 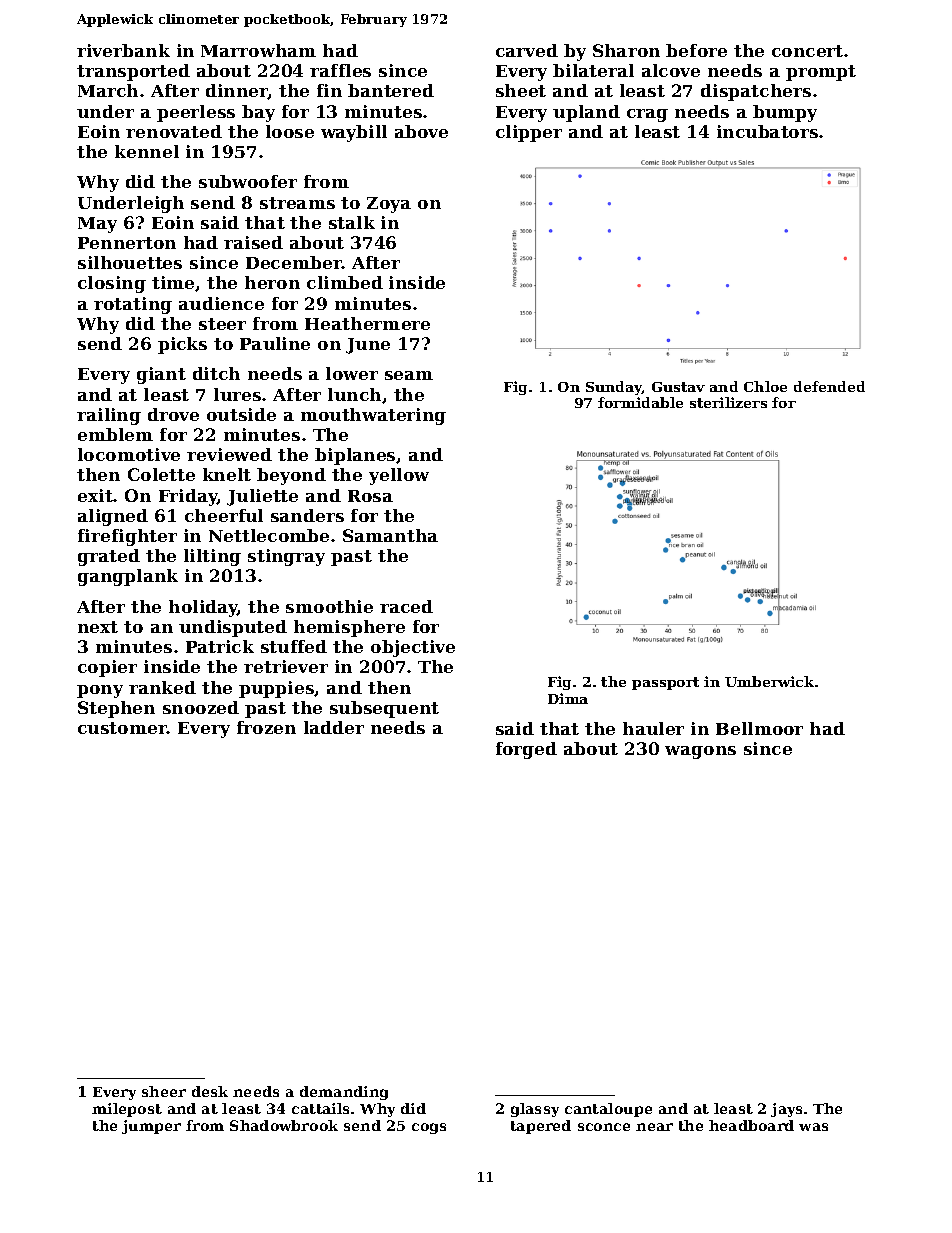 What do you see at coordinates (127, 243) in the document?
I see `Pennerton` at bounding box center [127, 243].
